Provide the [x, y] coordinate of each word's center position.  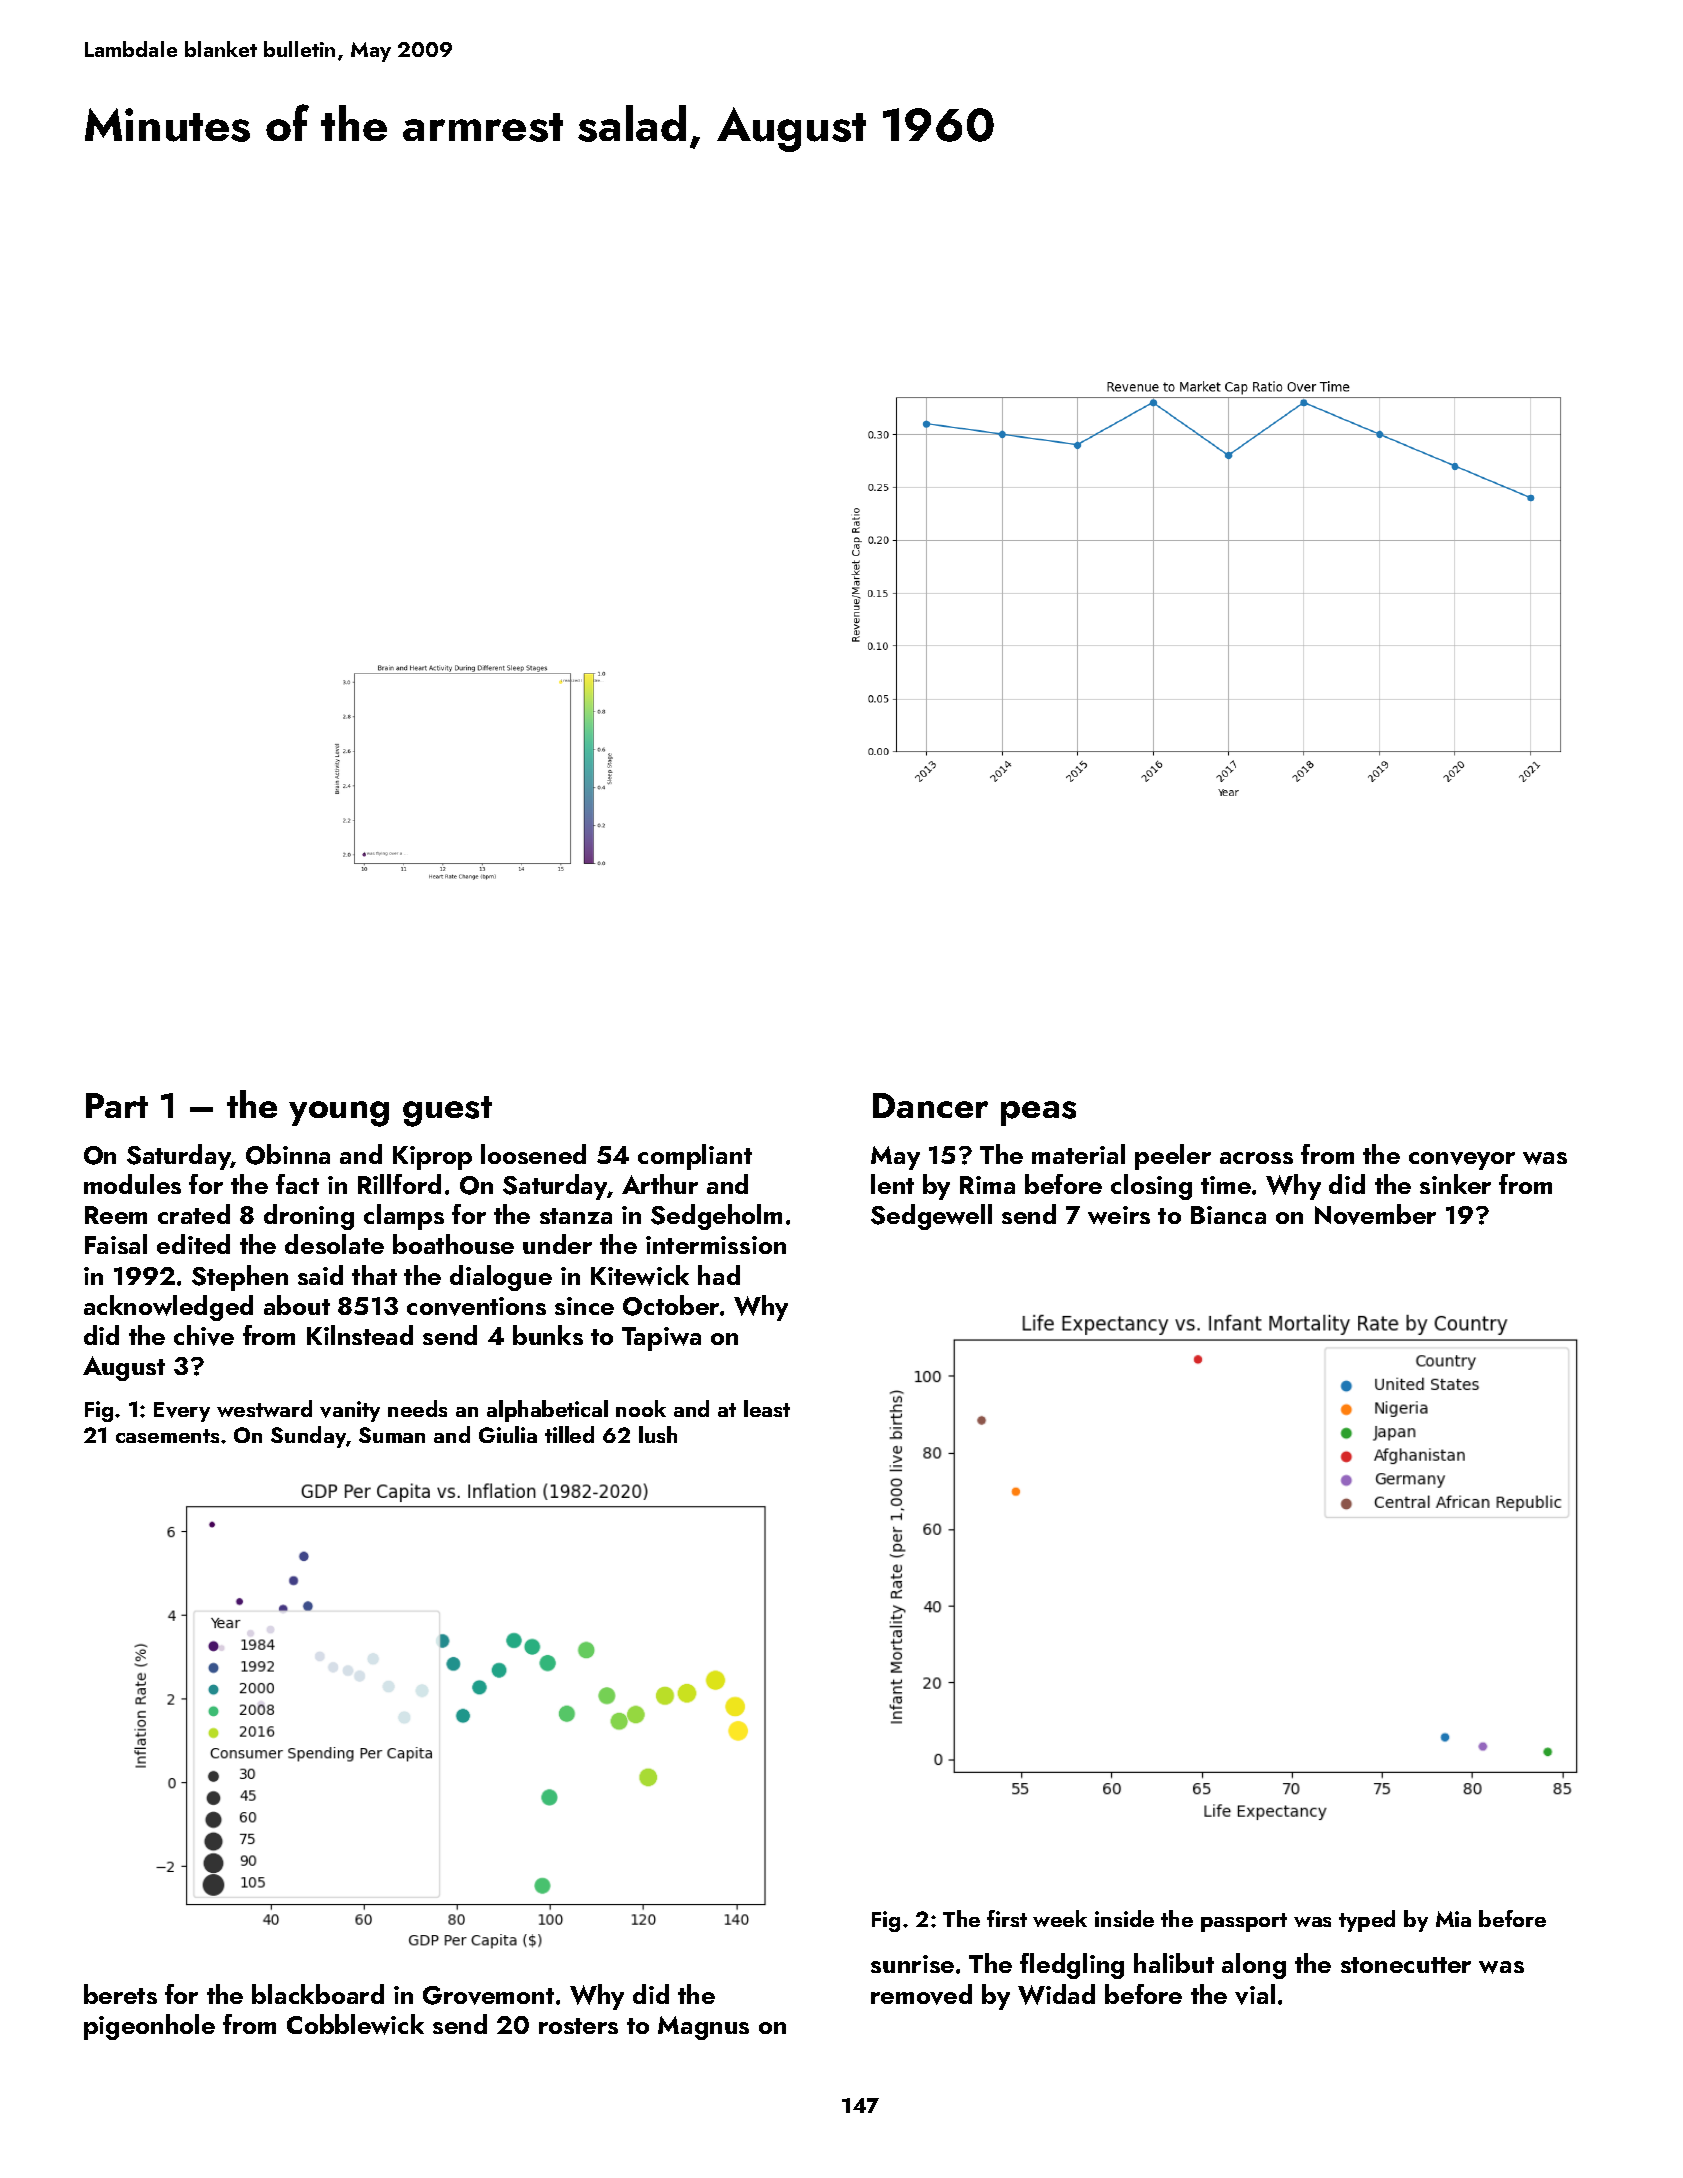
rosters [578, 2026]
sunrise [912, 1964]
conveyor [1462, 1161]
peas [1038, 1113]
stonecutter [1406, 1965]
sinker [1455, 1184]
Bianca [1228, 1215]
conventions [476, 1306]
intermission [716, 1245]
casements [167, 1436]
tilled [569, 1434]
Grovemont [488, 1995]
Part [117, 1105]
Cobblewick [355, 2024]
